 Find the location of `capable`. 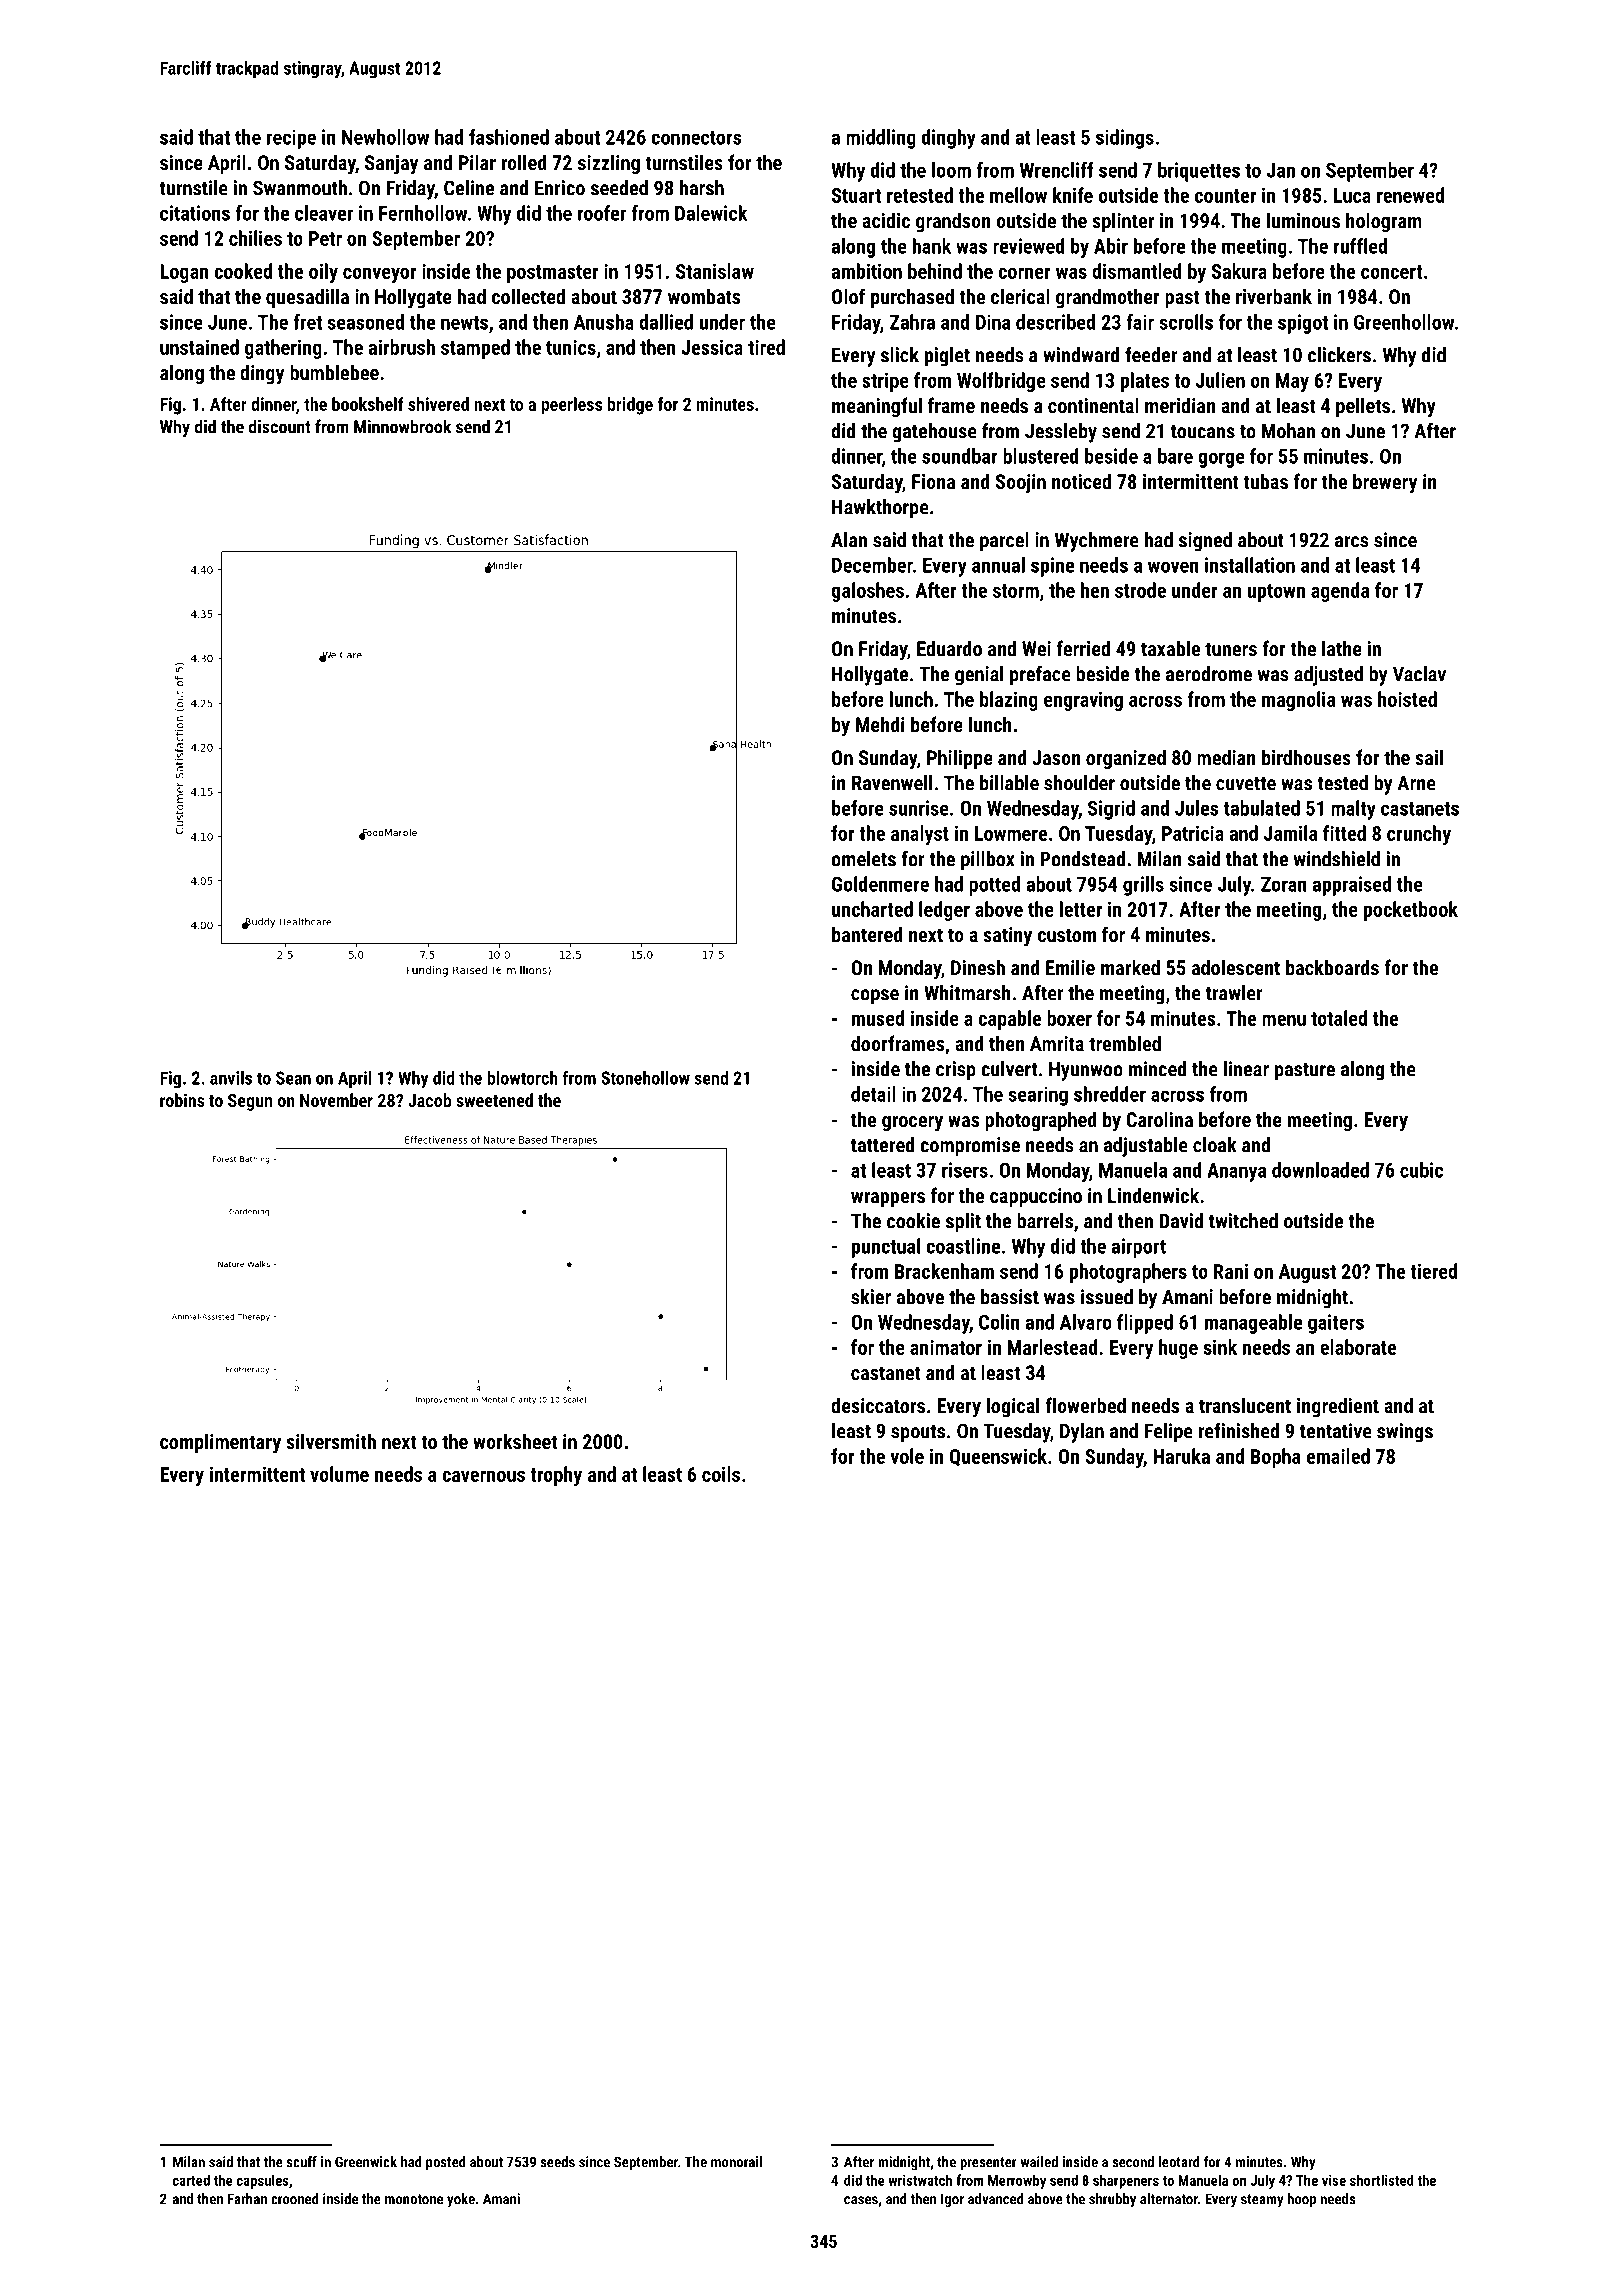

capable is located at coordinates (1009, 1020).
